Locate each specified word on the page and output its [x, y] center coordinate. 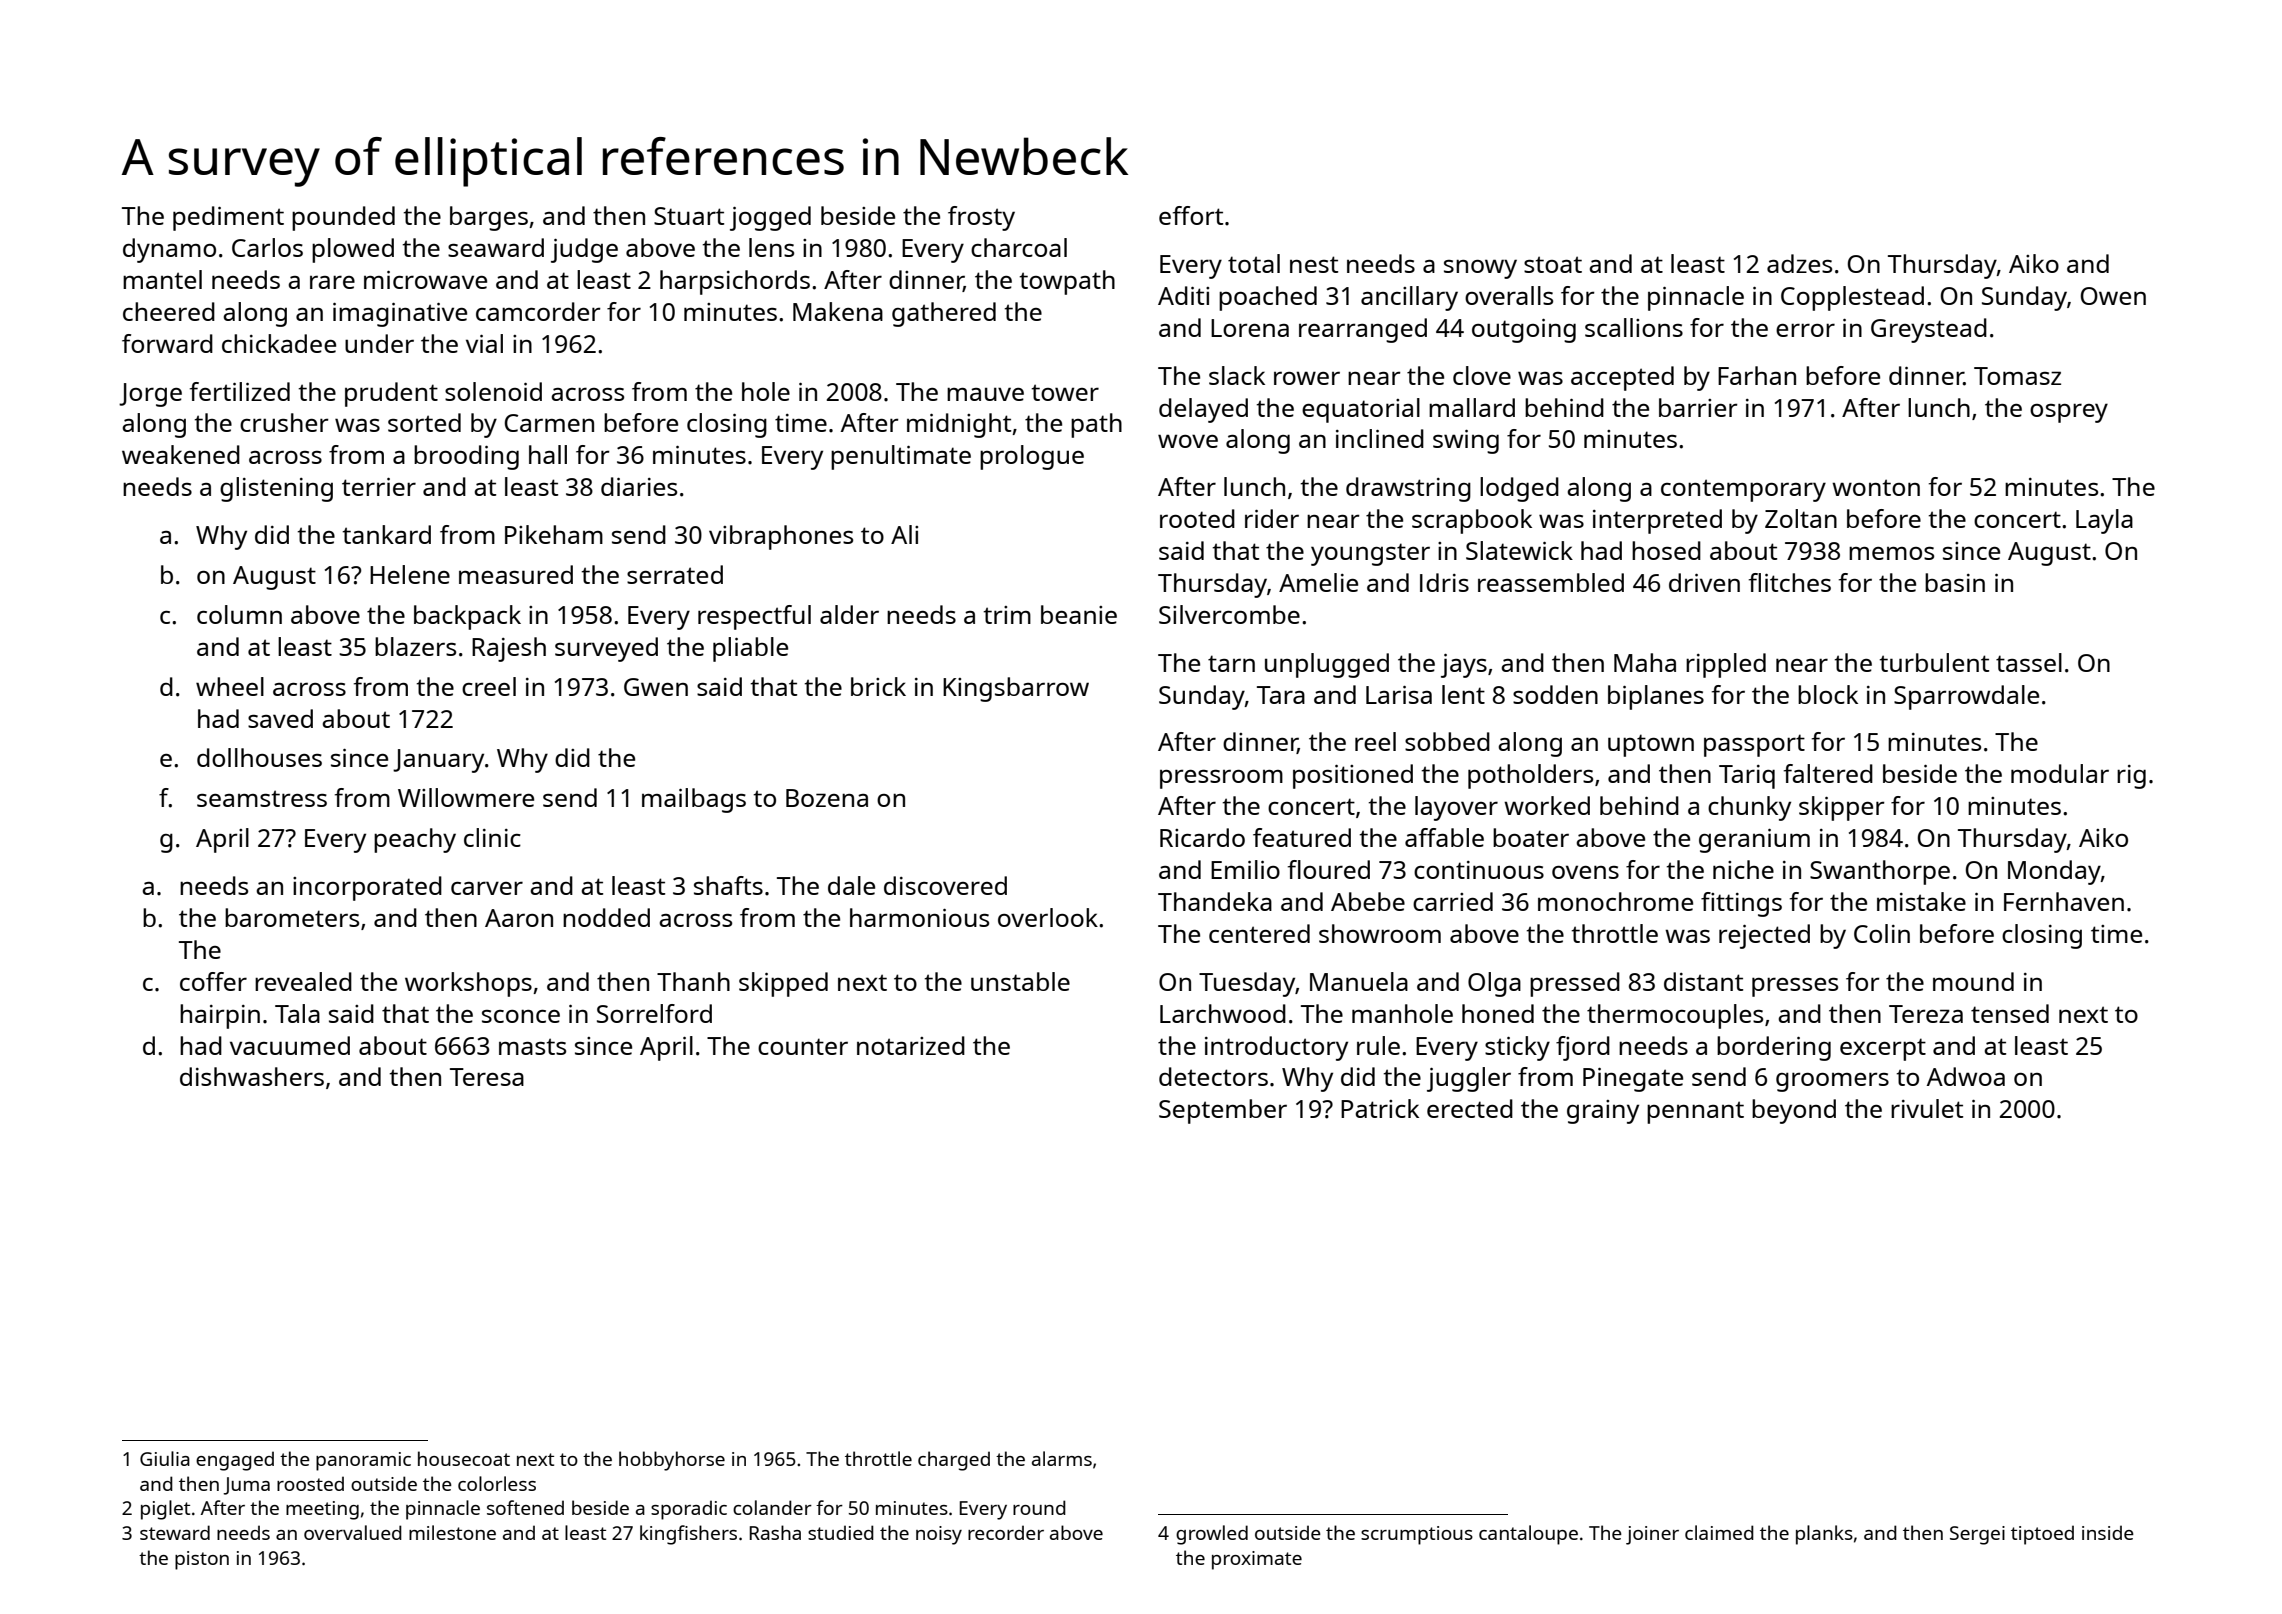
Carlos [267, 247]
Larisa [1399, 695]
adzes [1799, 263]
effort [1191, 215]
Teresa [487, 1077]
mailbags [694, 800]
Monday [2054, 872]
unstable [1020, 981]
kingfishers [688, 1535]
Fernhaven [2064, 901]
